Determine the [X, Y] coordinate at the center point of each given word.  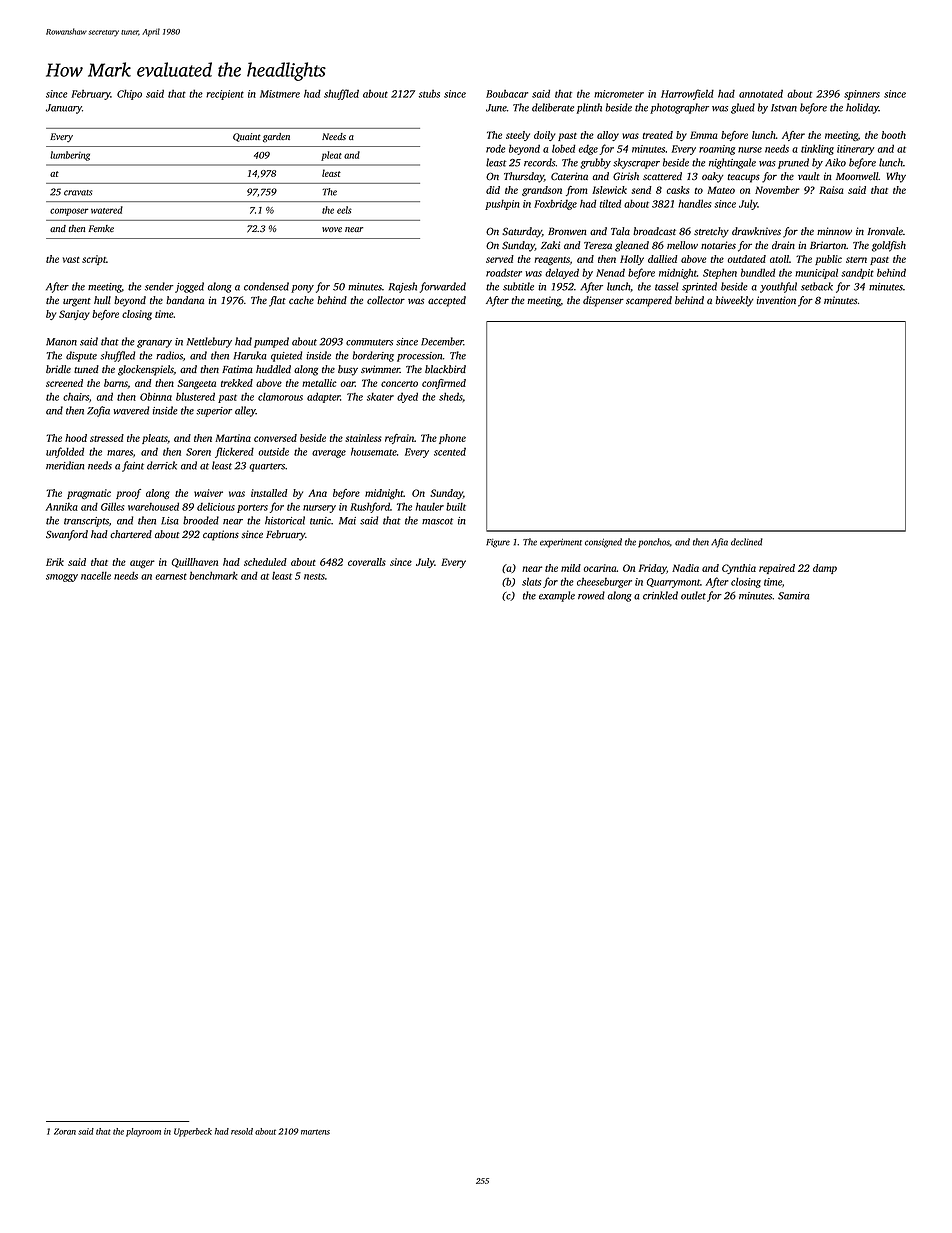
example [557, 596]
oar [348, 384]
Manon [61, 342]
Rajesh [403, 287]
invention [776, 300]
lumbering [70, 156]
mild [571, 568]
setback [817, 286]
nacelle [96, 575]
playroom [143, 1132]
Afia [719, 543]
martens [315, 1132]
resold [242, 1131]
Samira [793, 596]
